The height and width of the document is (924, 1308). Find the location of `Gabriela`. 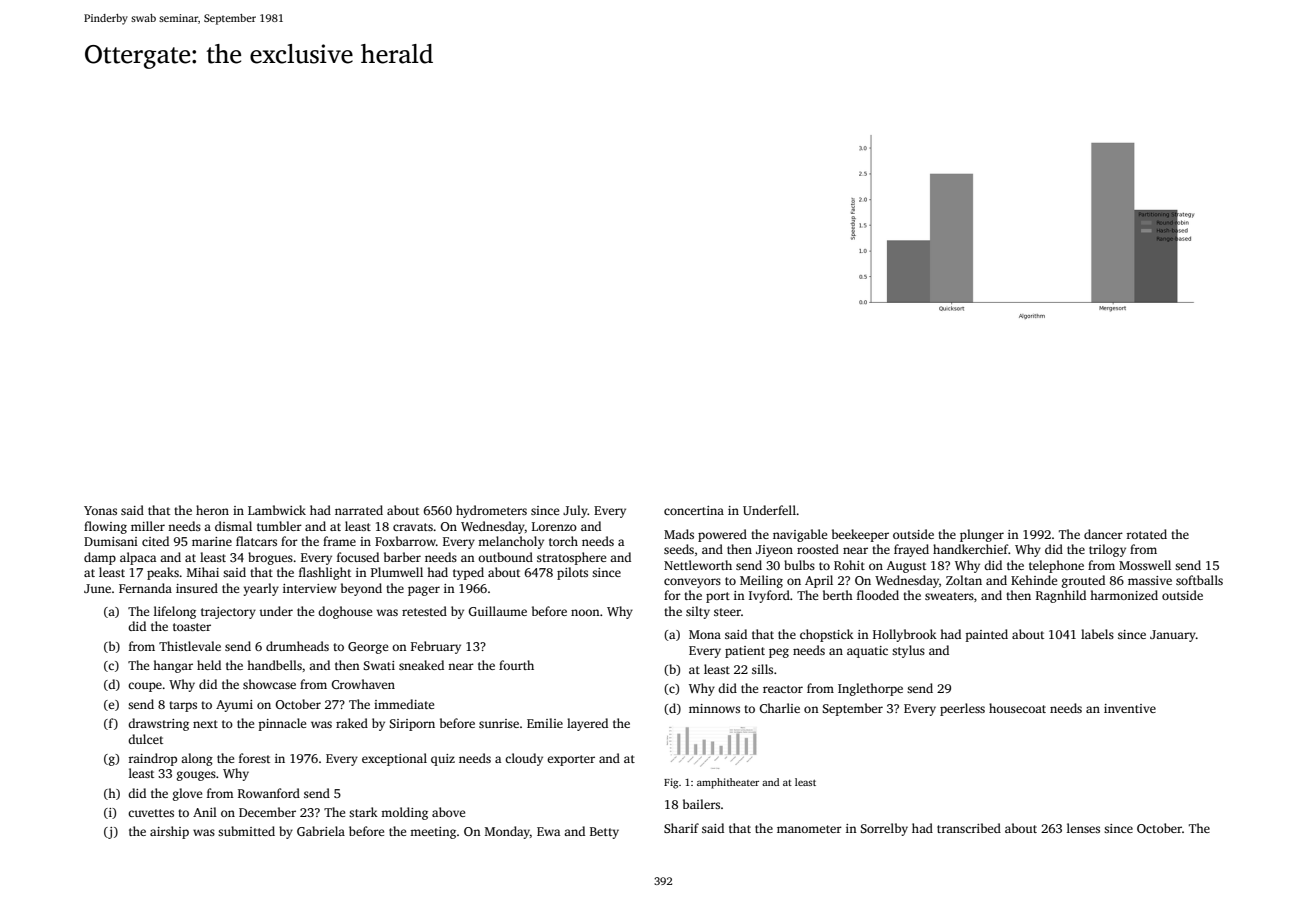

Gabriela is located at coordinates (321, 831).
